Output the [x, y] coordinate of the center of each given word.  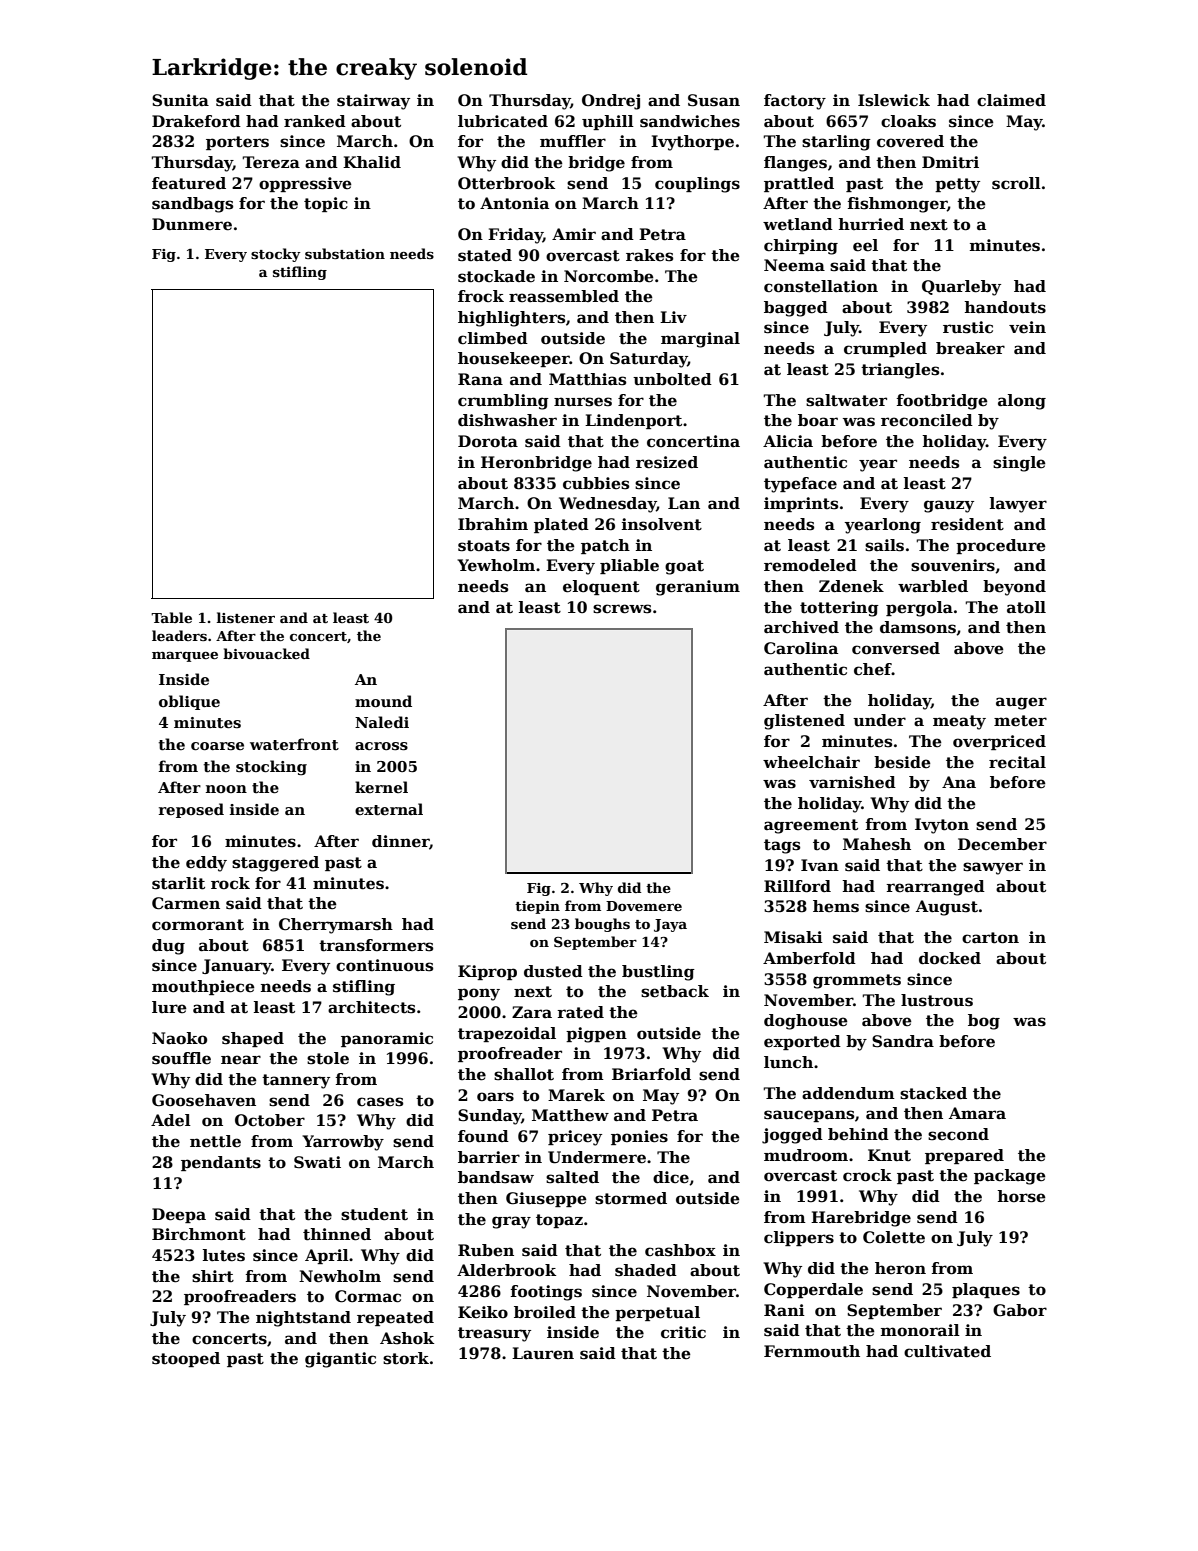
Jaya [670, 925]
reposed [191, 810]
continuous [384, 965]
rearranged [935, 888]
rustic [968, 327]
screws [622, 609]
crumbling [503, 402]
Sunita [180, 100]
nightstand [303, 1319]
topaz [559, 1221]
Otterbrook [506, 183]
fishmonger [897, 205]
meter [1020, 721]
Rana [480, 379]
